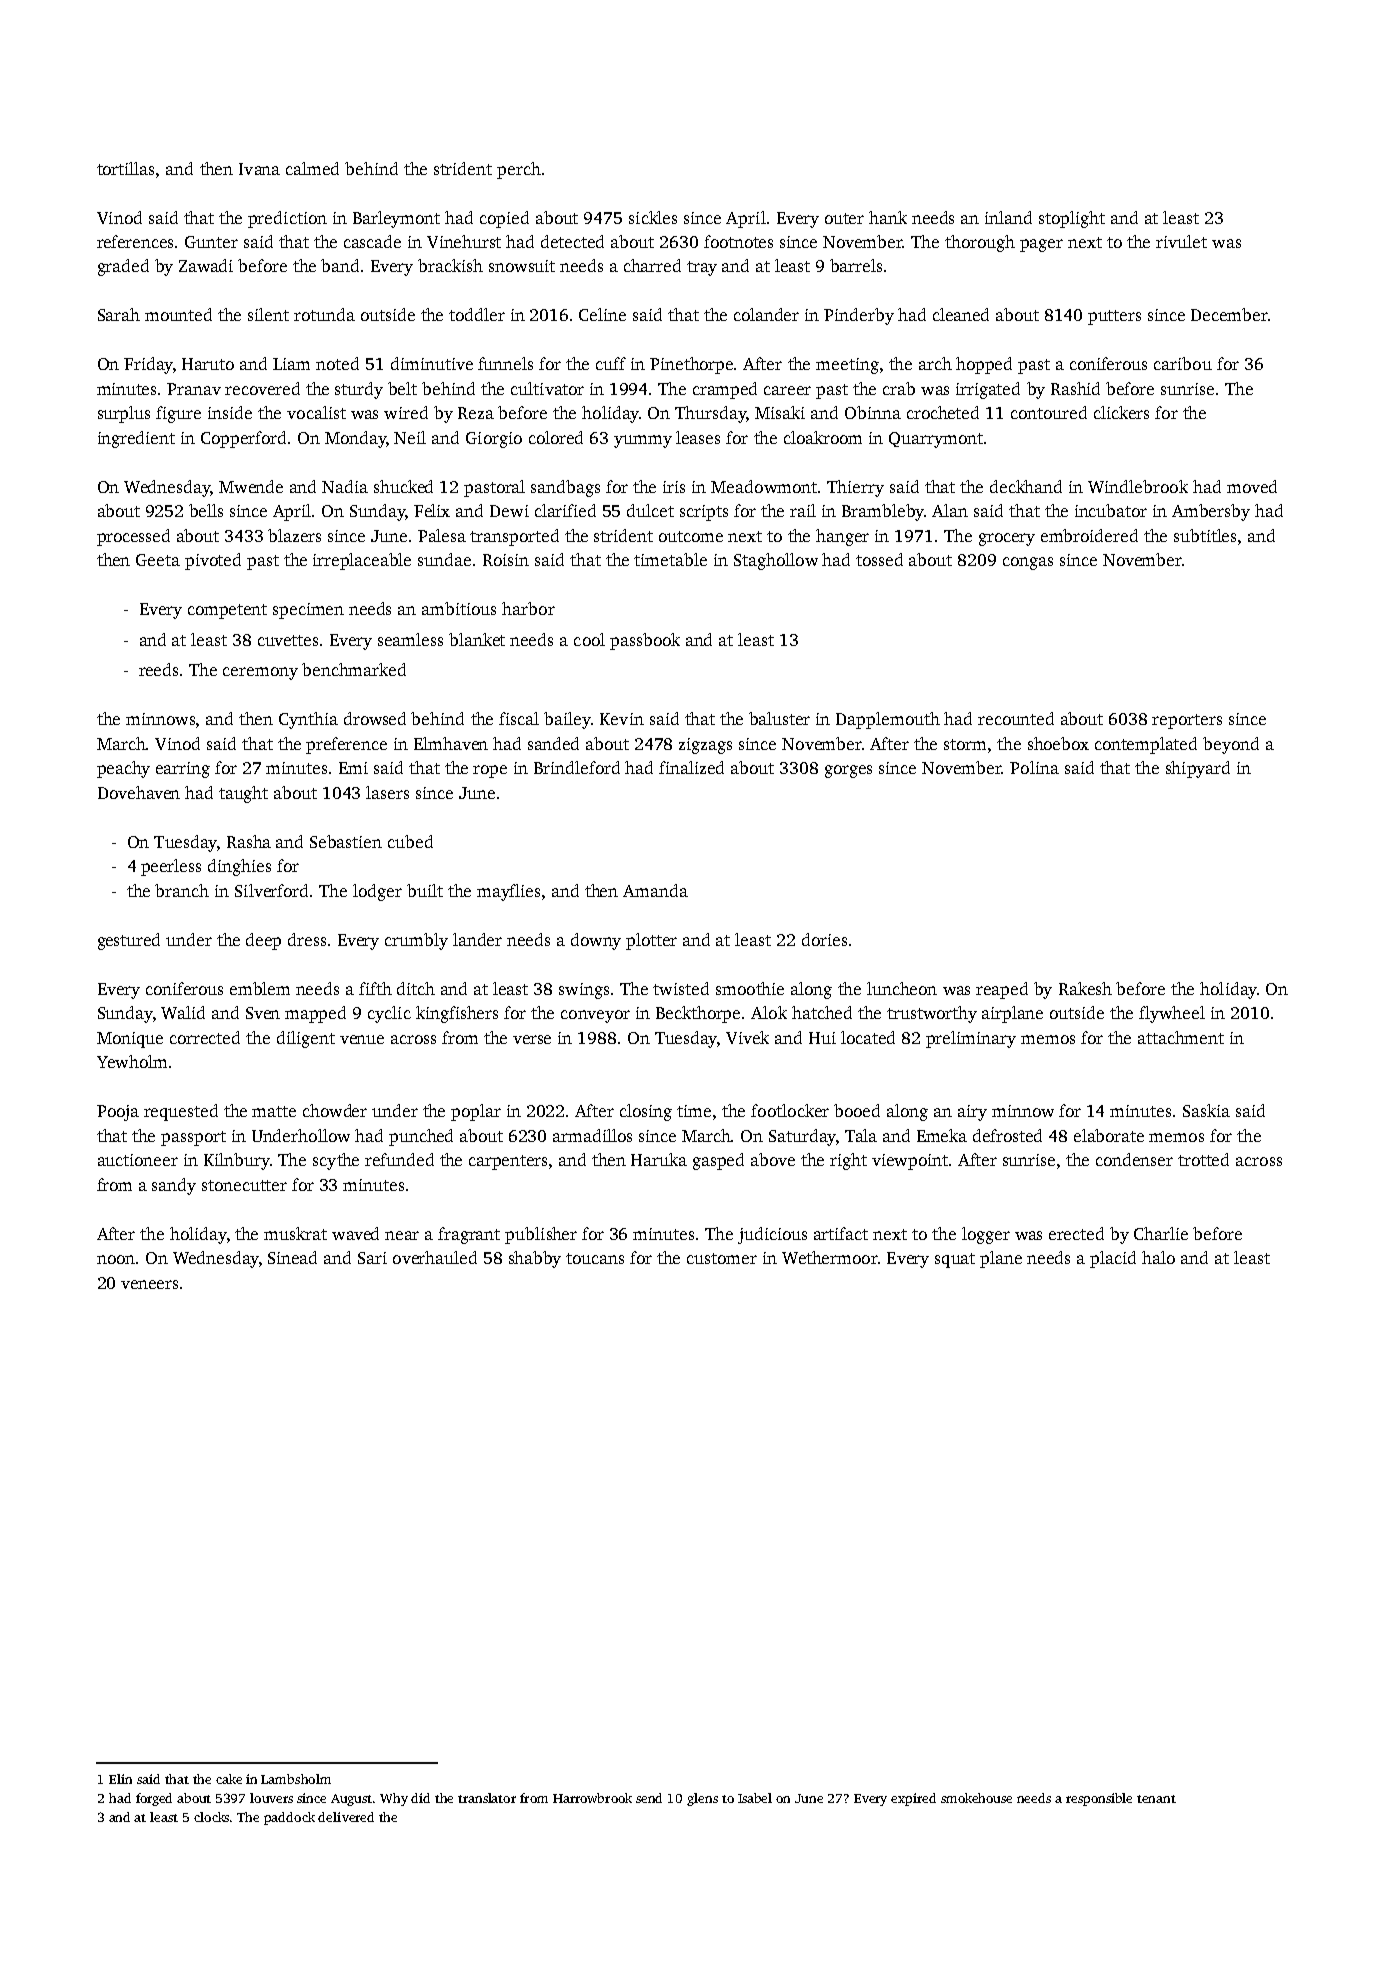  Describe the element at coordinates (312, 168) in the screenshot. I see `calmed` at that location.
